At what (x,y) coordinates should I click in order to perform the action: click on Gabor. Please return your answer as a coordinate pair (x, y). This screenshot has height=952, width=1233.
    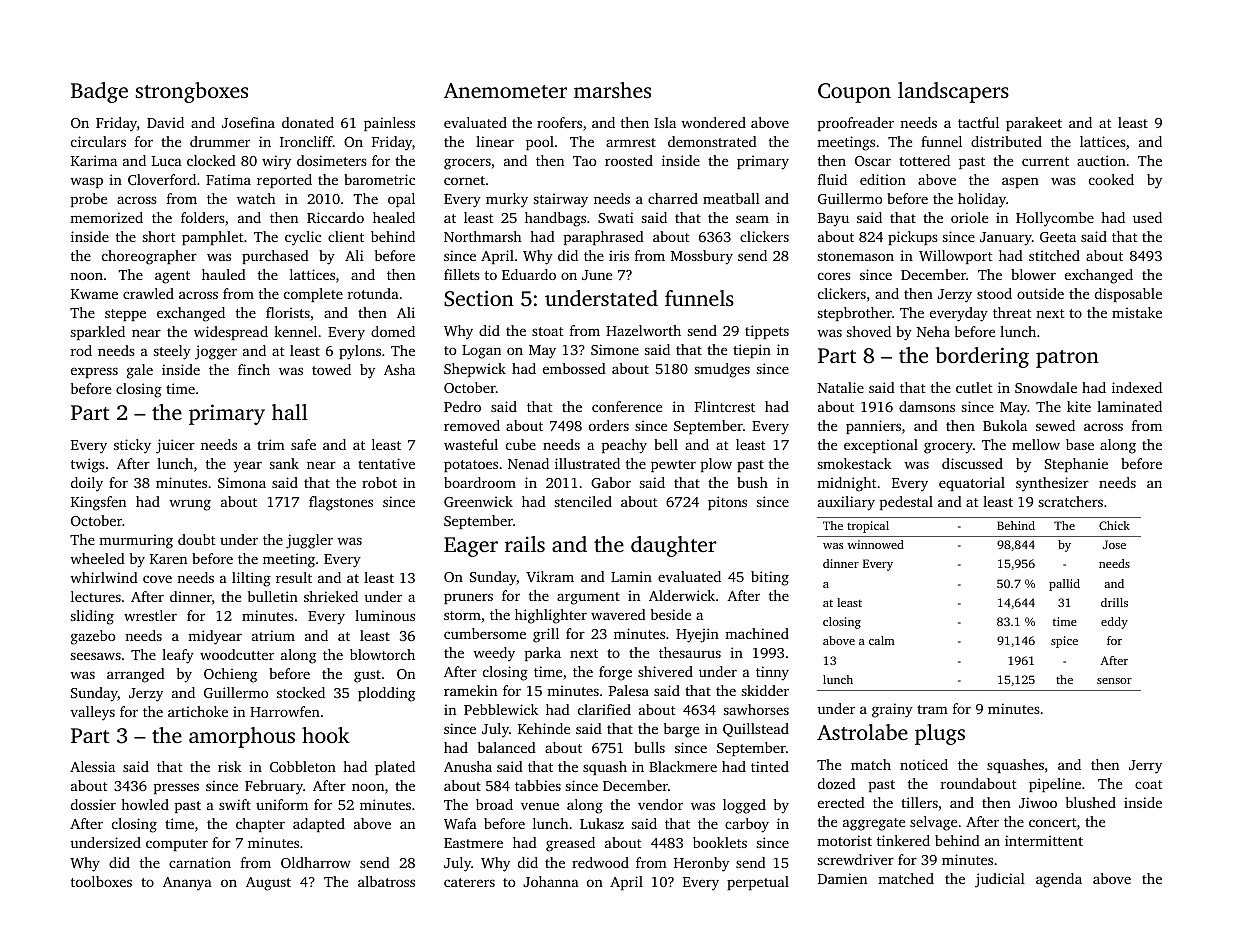
    Looking at the image, I should click on (611, 482).
